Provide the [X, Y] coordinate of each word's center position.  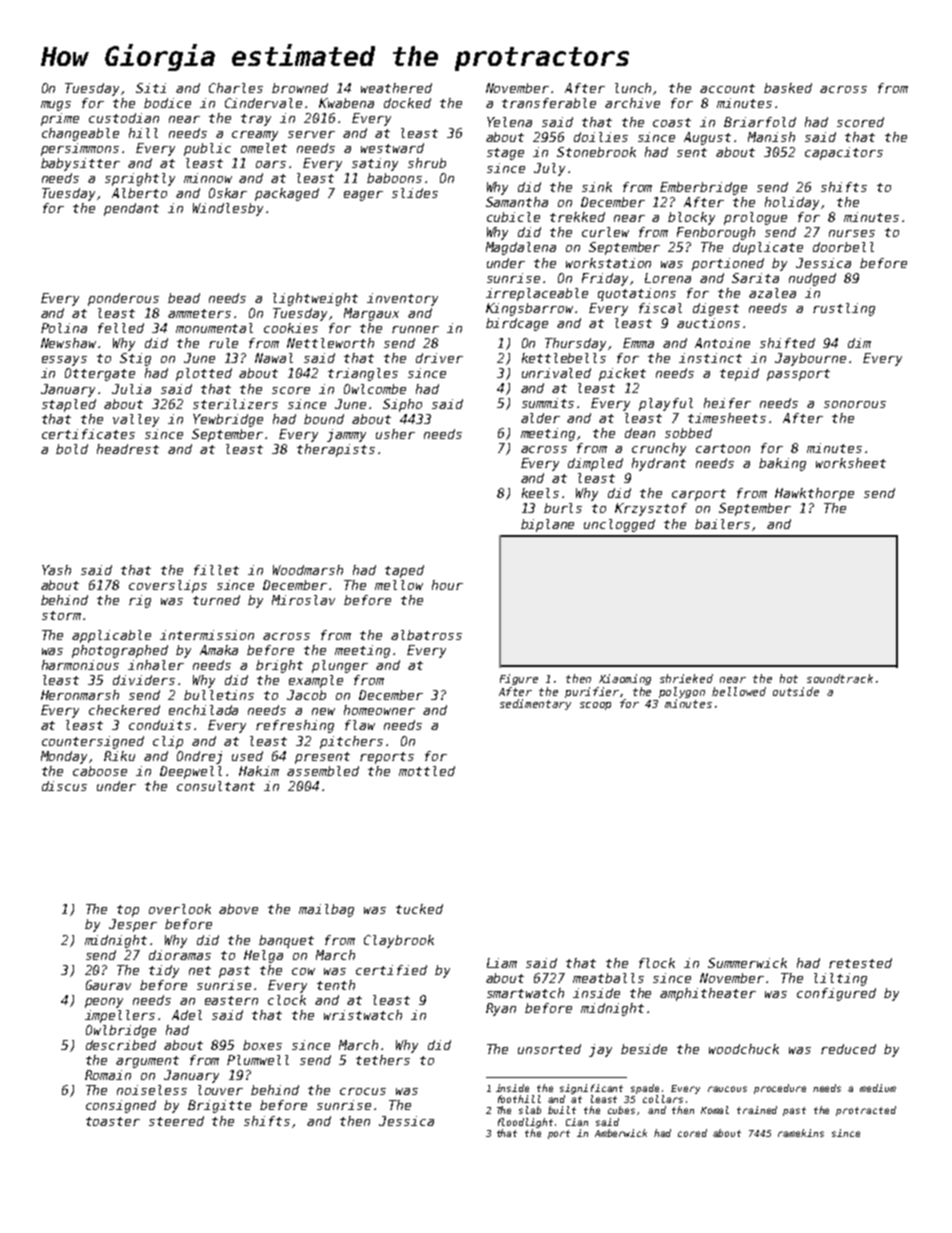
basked [788, 88]
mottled [427, 771]
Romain [108, 1075]
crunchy [659, 449]
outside [796, 691]
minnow [208, 178]
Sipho [402, 405]
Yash [56, 570]
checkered [124, 710]
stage [505, 154]
